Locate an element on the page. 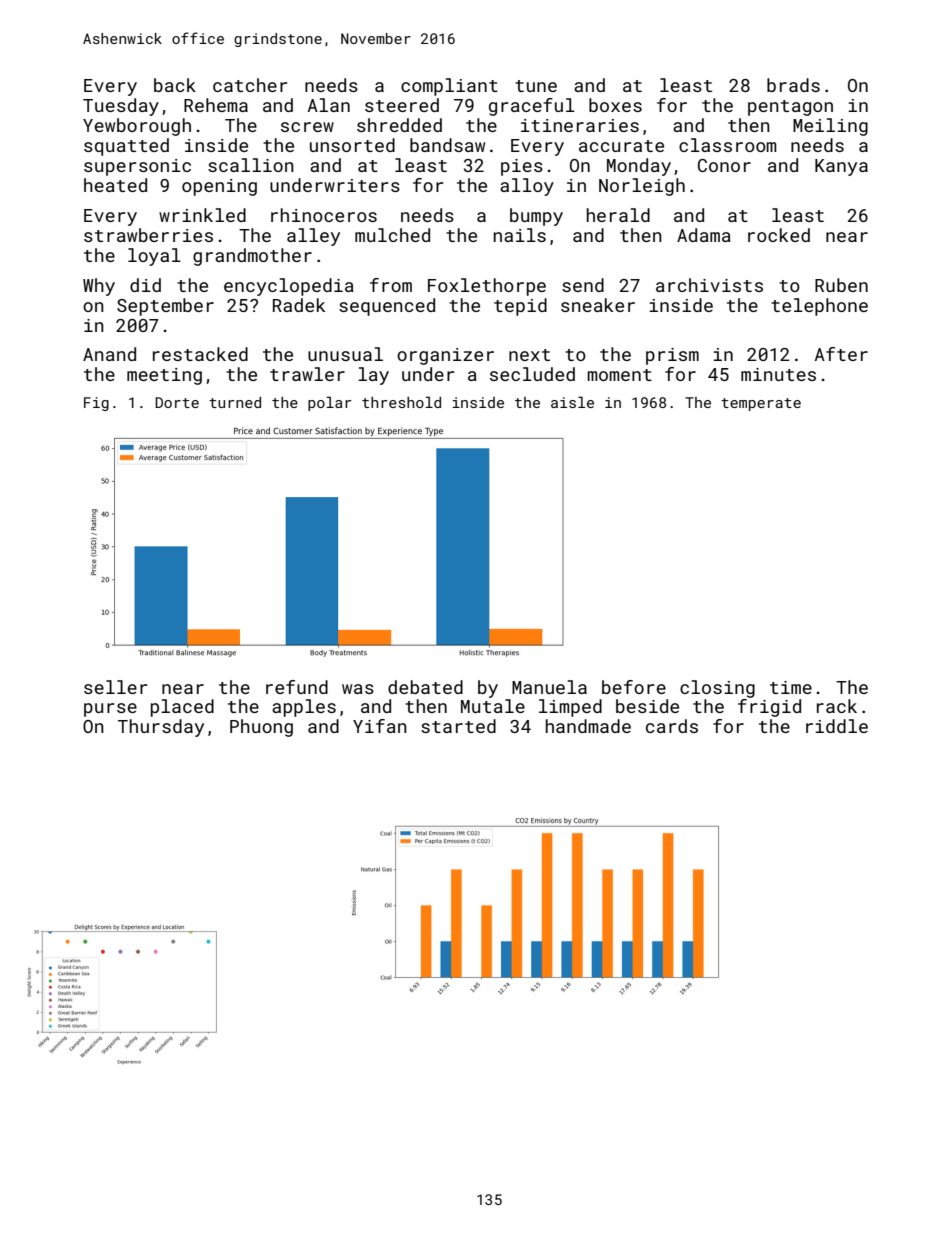  aisle is located at coordinates (572, 402).
